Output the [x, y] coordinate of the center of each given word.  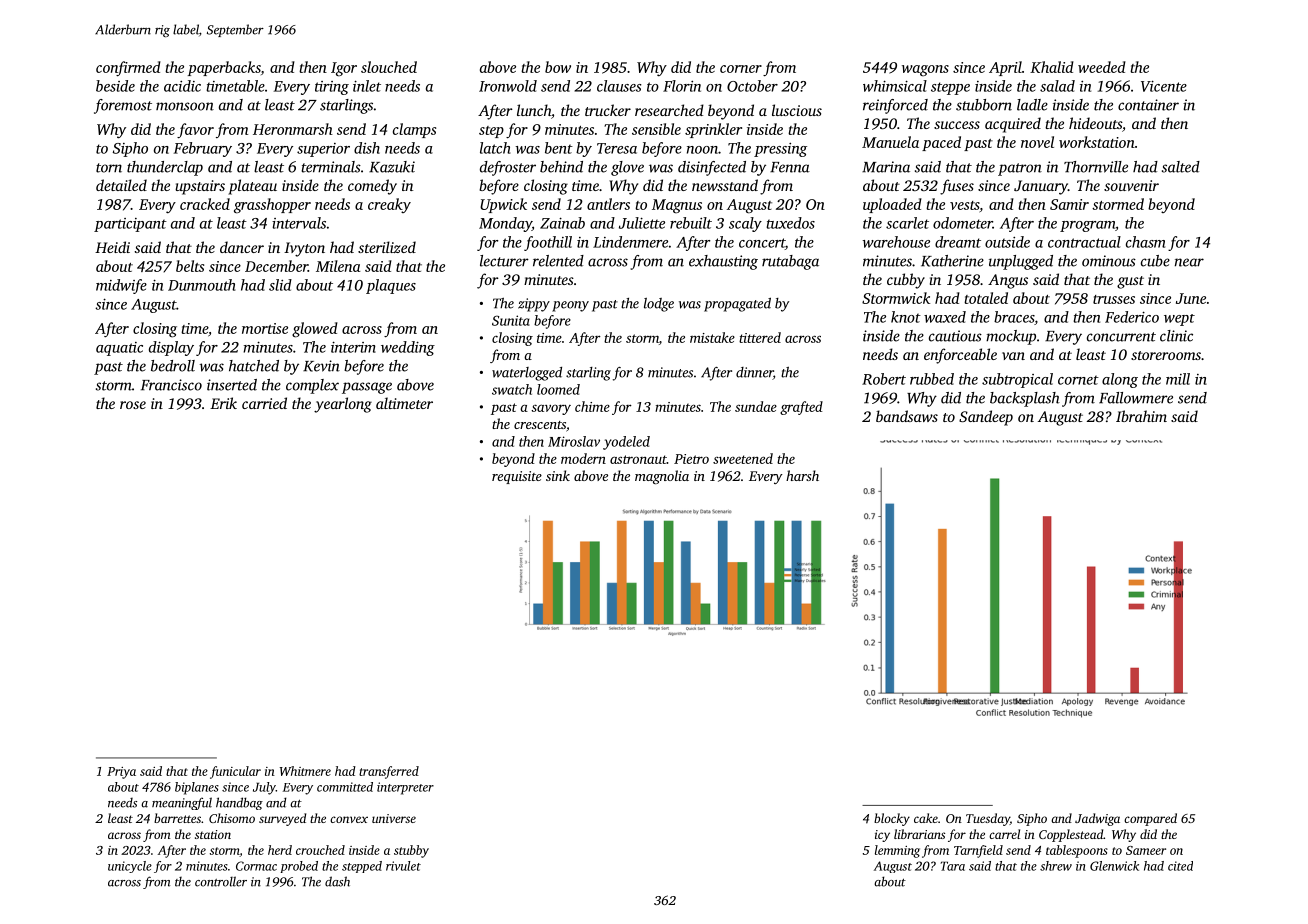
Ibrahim [1141, 416]
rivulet [403, 866]
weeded [1102, 67]
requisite [517, 477]
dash [337, 881]
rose [133, 405]
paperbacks [224, 68]
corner [741, 69]
